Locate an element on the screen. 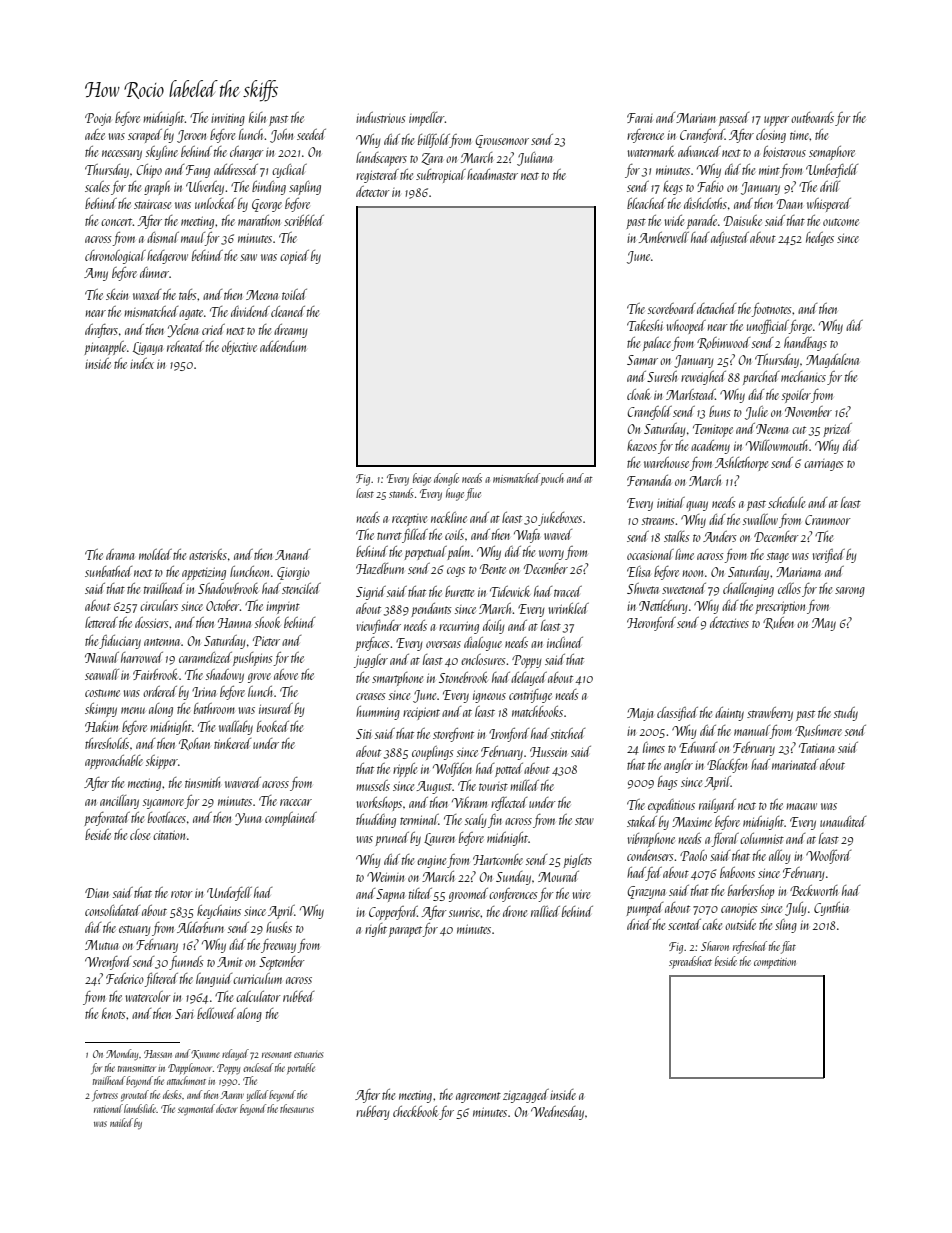 Image resolution: width=952 pixels, height=1233 pixels. Heronford is located at coordinates (651, 624).
